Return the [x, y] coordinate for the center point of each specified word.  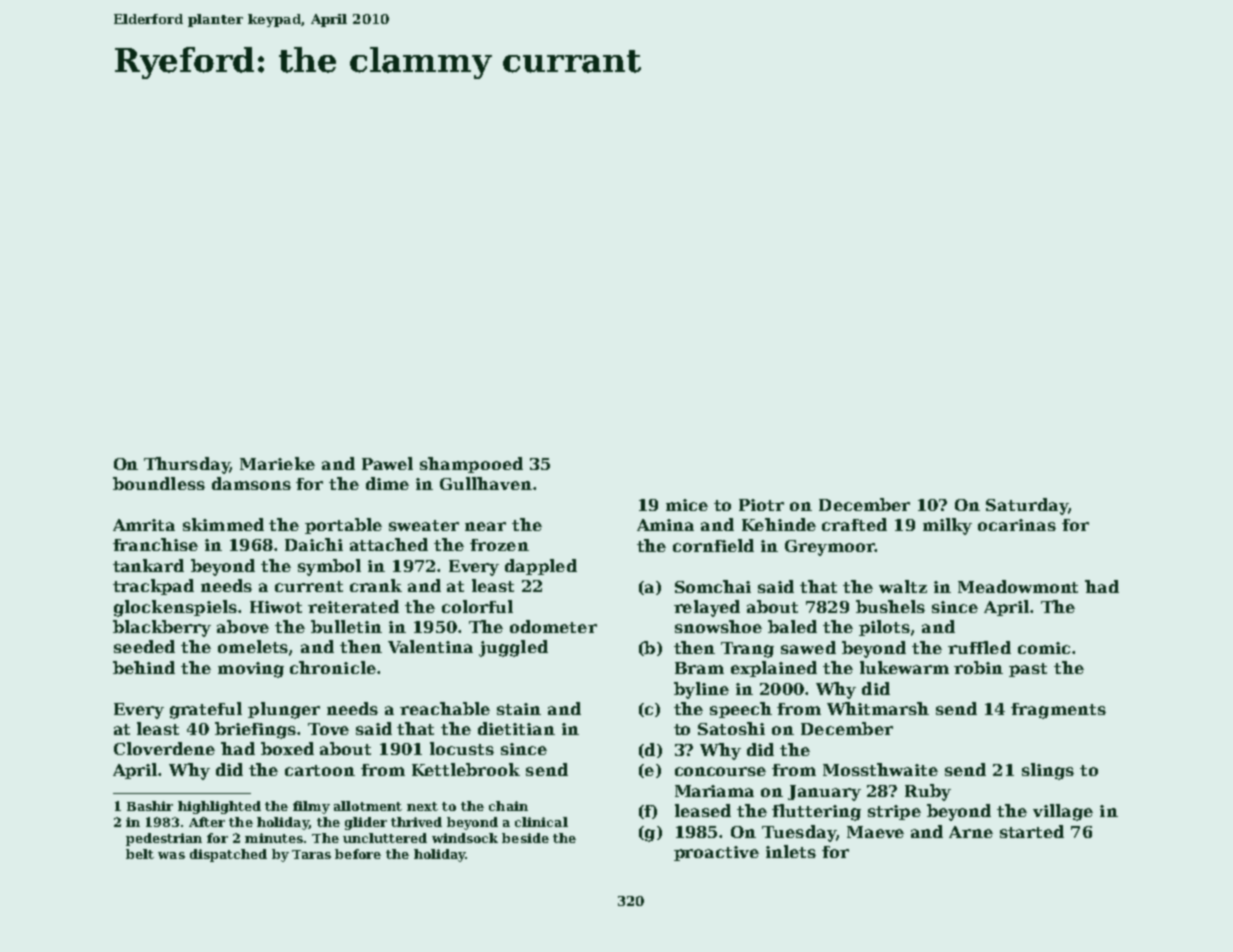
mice [687, 505]
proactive [716, 853]
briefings [255, 730]
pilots [884, 628]
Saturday [1027, 506]
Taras [311, 854]
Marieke [277, 463]
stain [519, 709]
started [1032, 831]
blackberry [162, 628]
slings [1048, 771]
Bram [699, 668]
